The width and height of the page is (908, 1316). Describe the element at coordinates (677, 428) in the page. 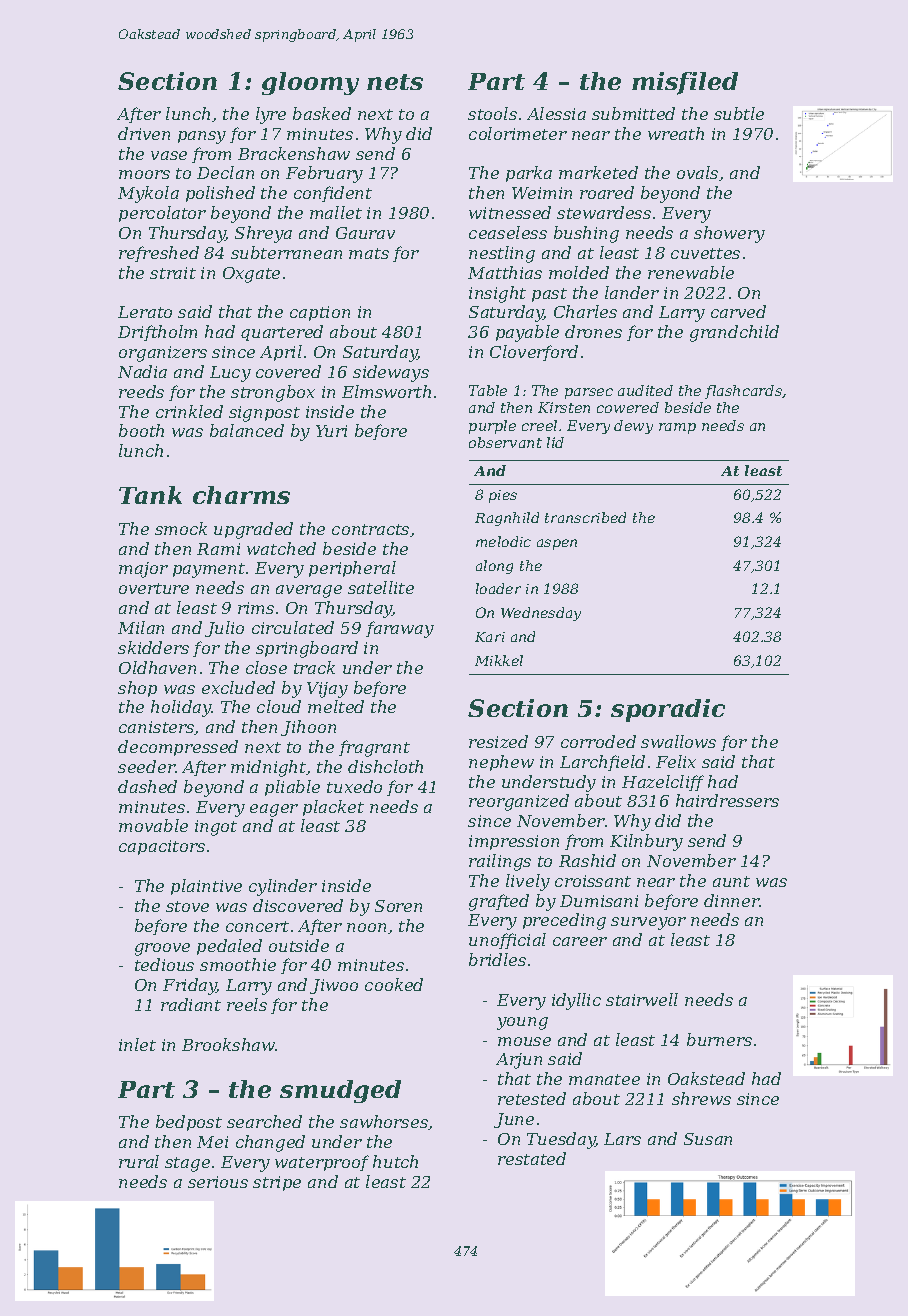

I see `ramp` at that location.
